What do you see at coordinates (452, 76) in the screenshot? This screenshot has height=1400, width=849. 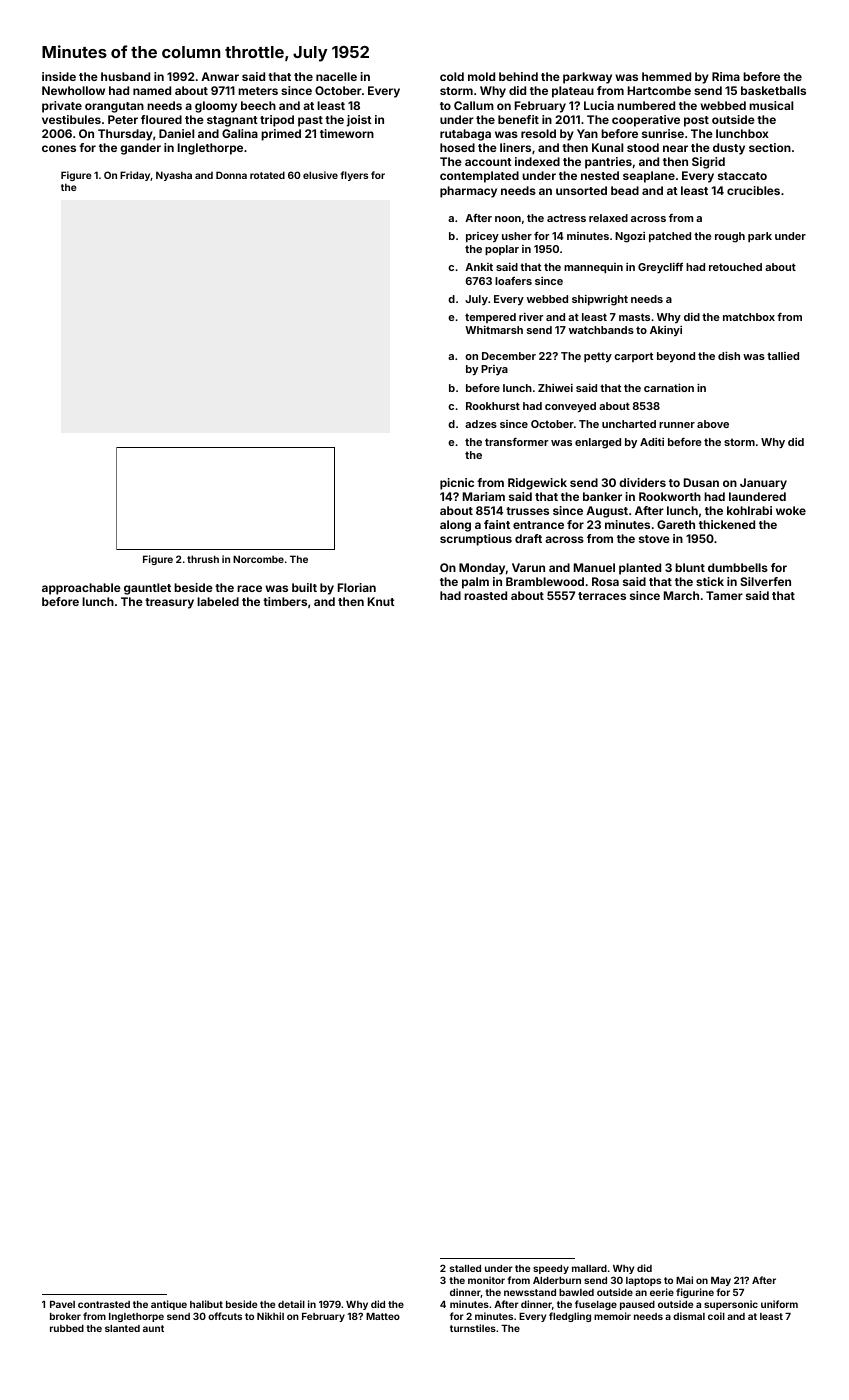 I see `cold` at bounding box center [452, 76].
